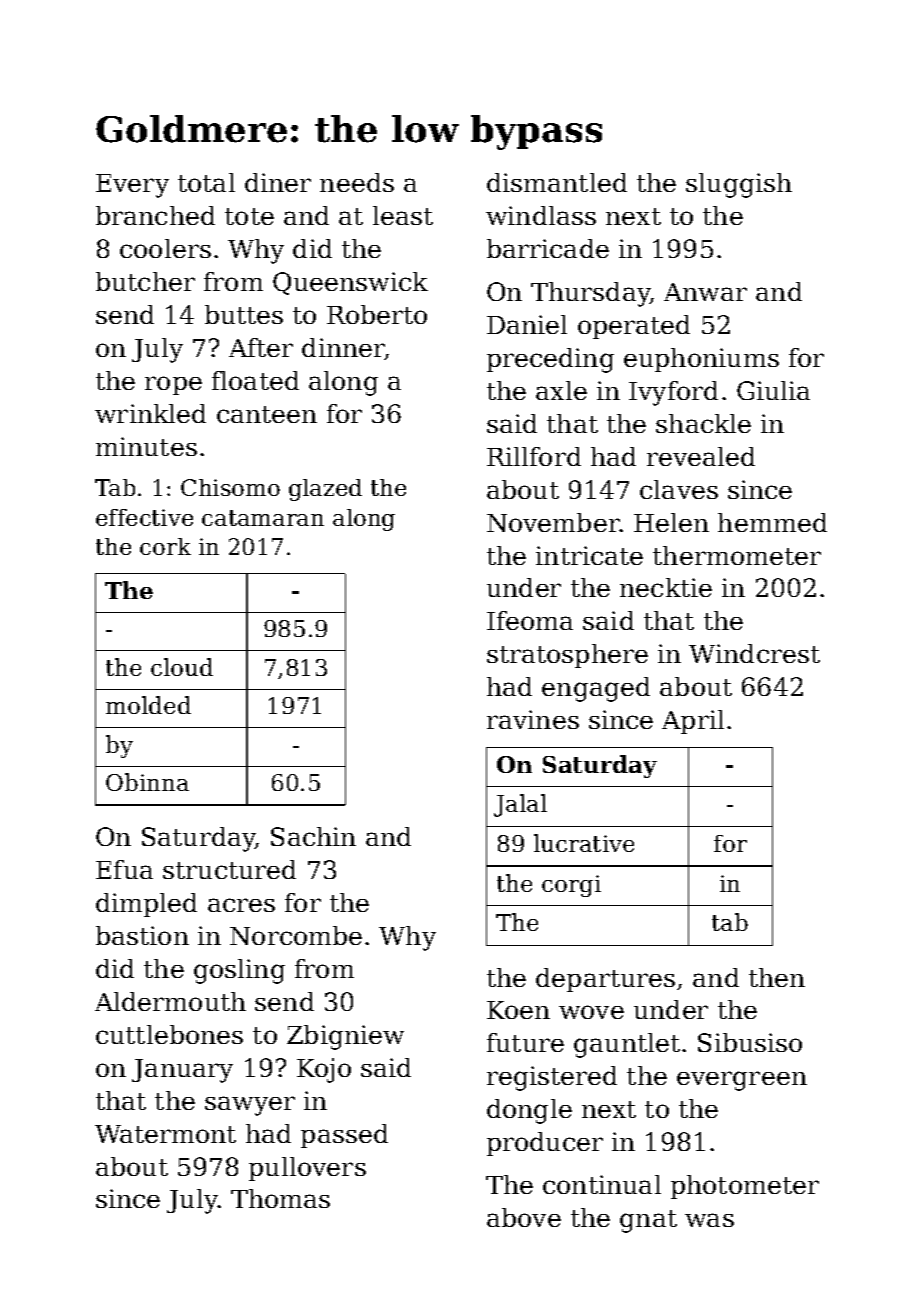 The width and height of the image is (924, 1311). Describe the element at coordinates (709, 1220) in the image. I see `was` at that location.
